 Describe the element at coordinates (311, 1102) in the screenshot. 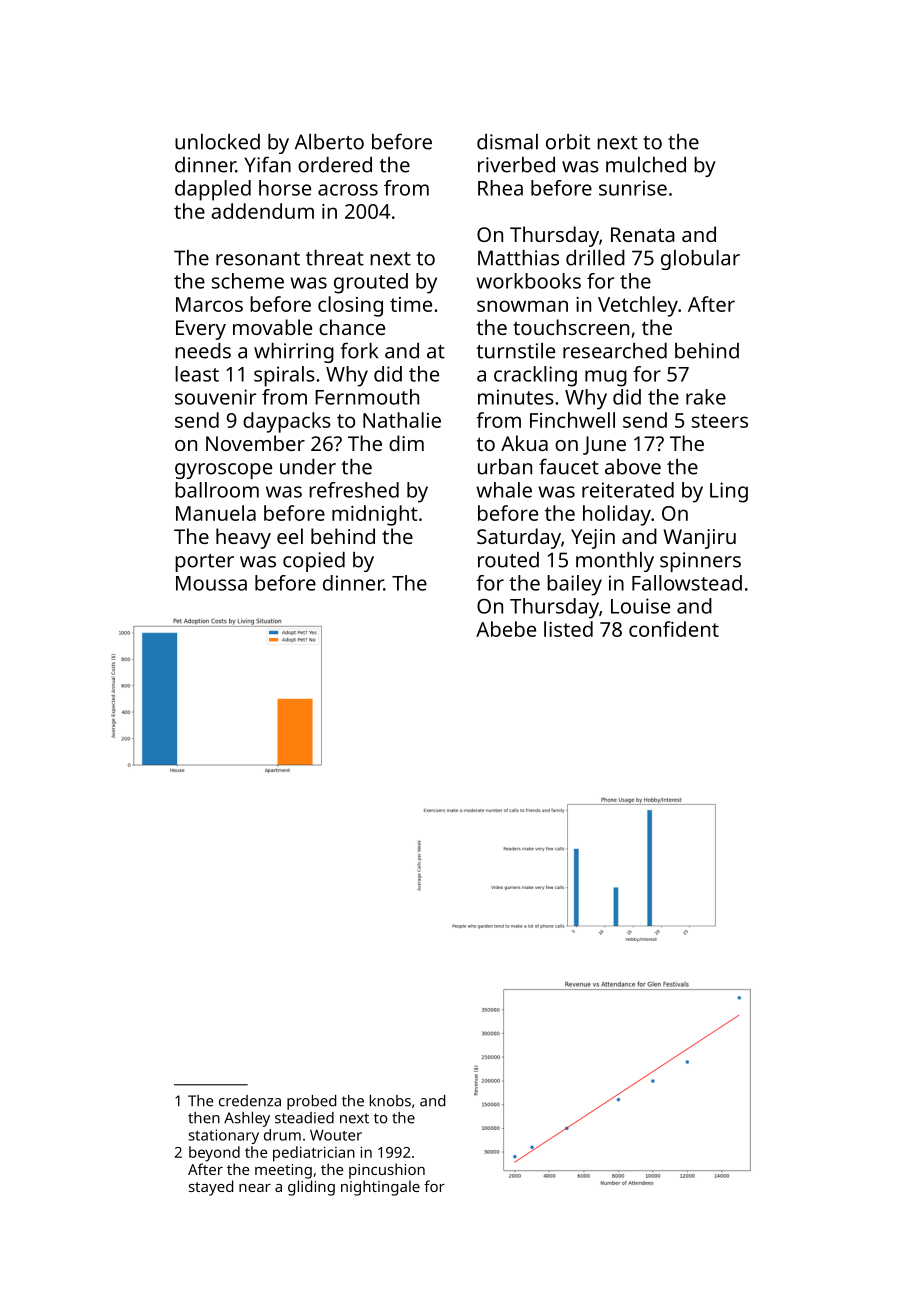

I see `probed` at that location.
